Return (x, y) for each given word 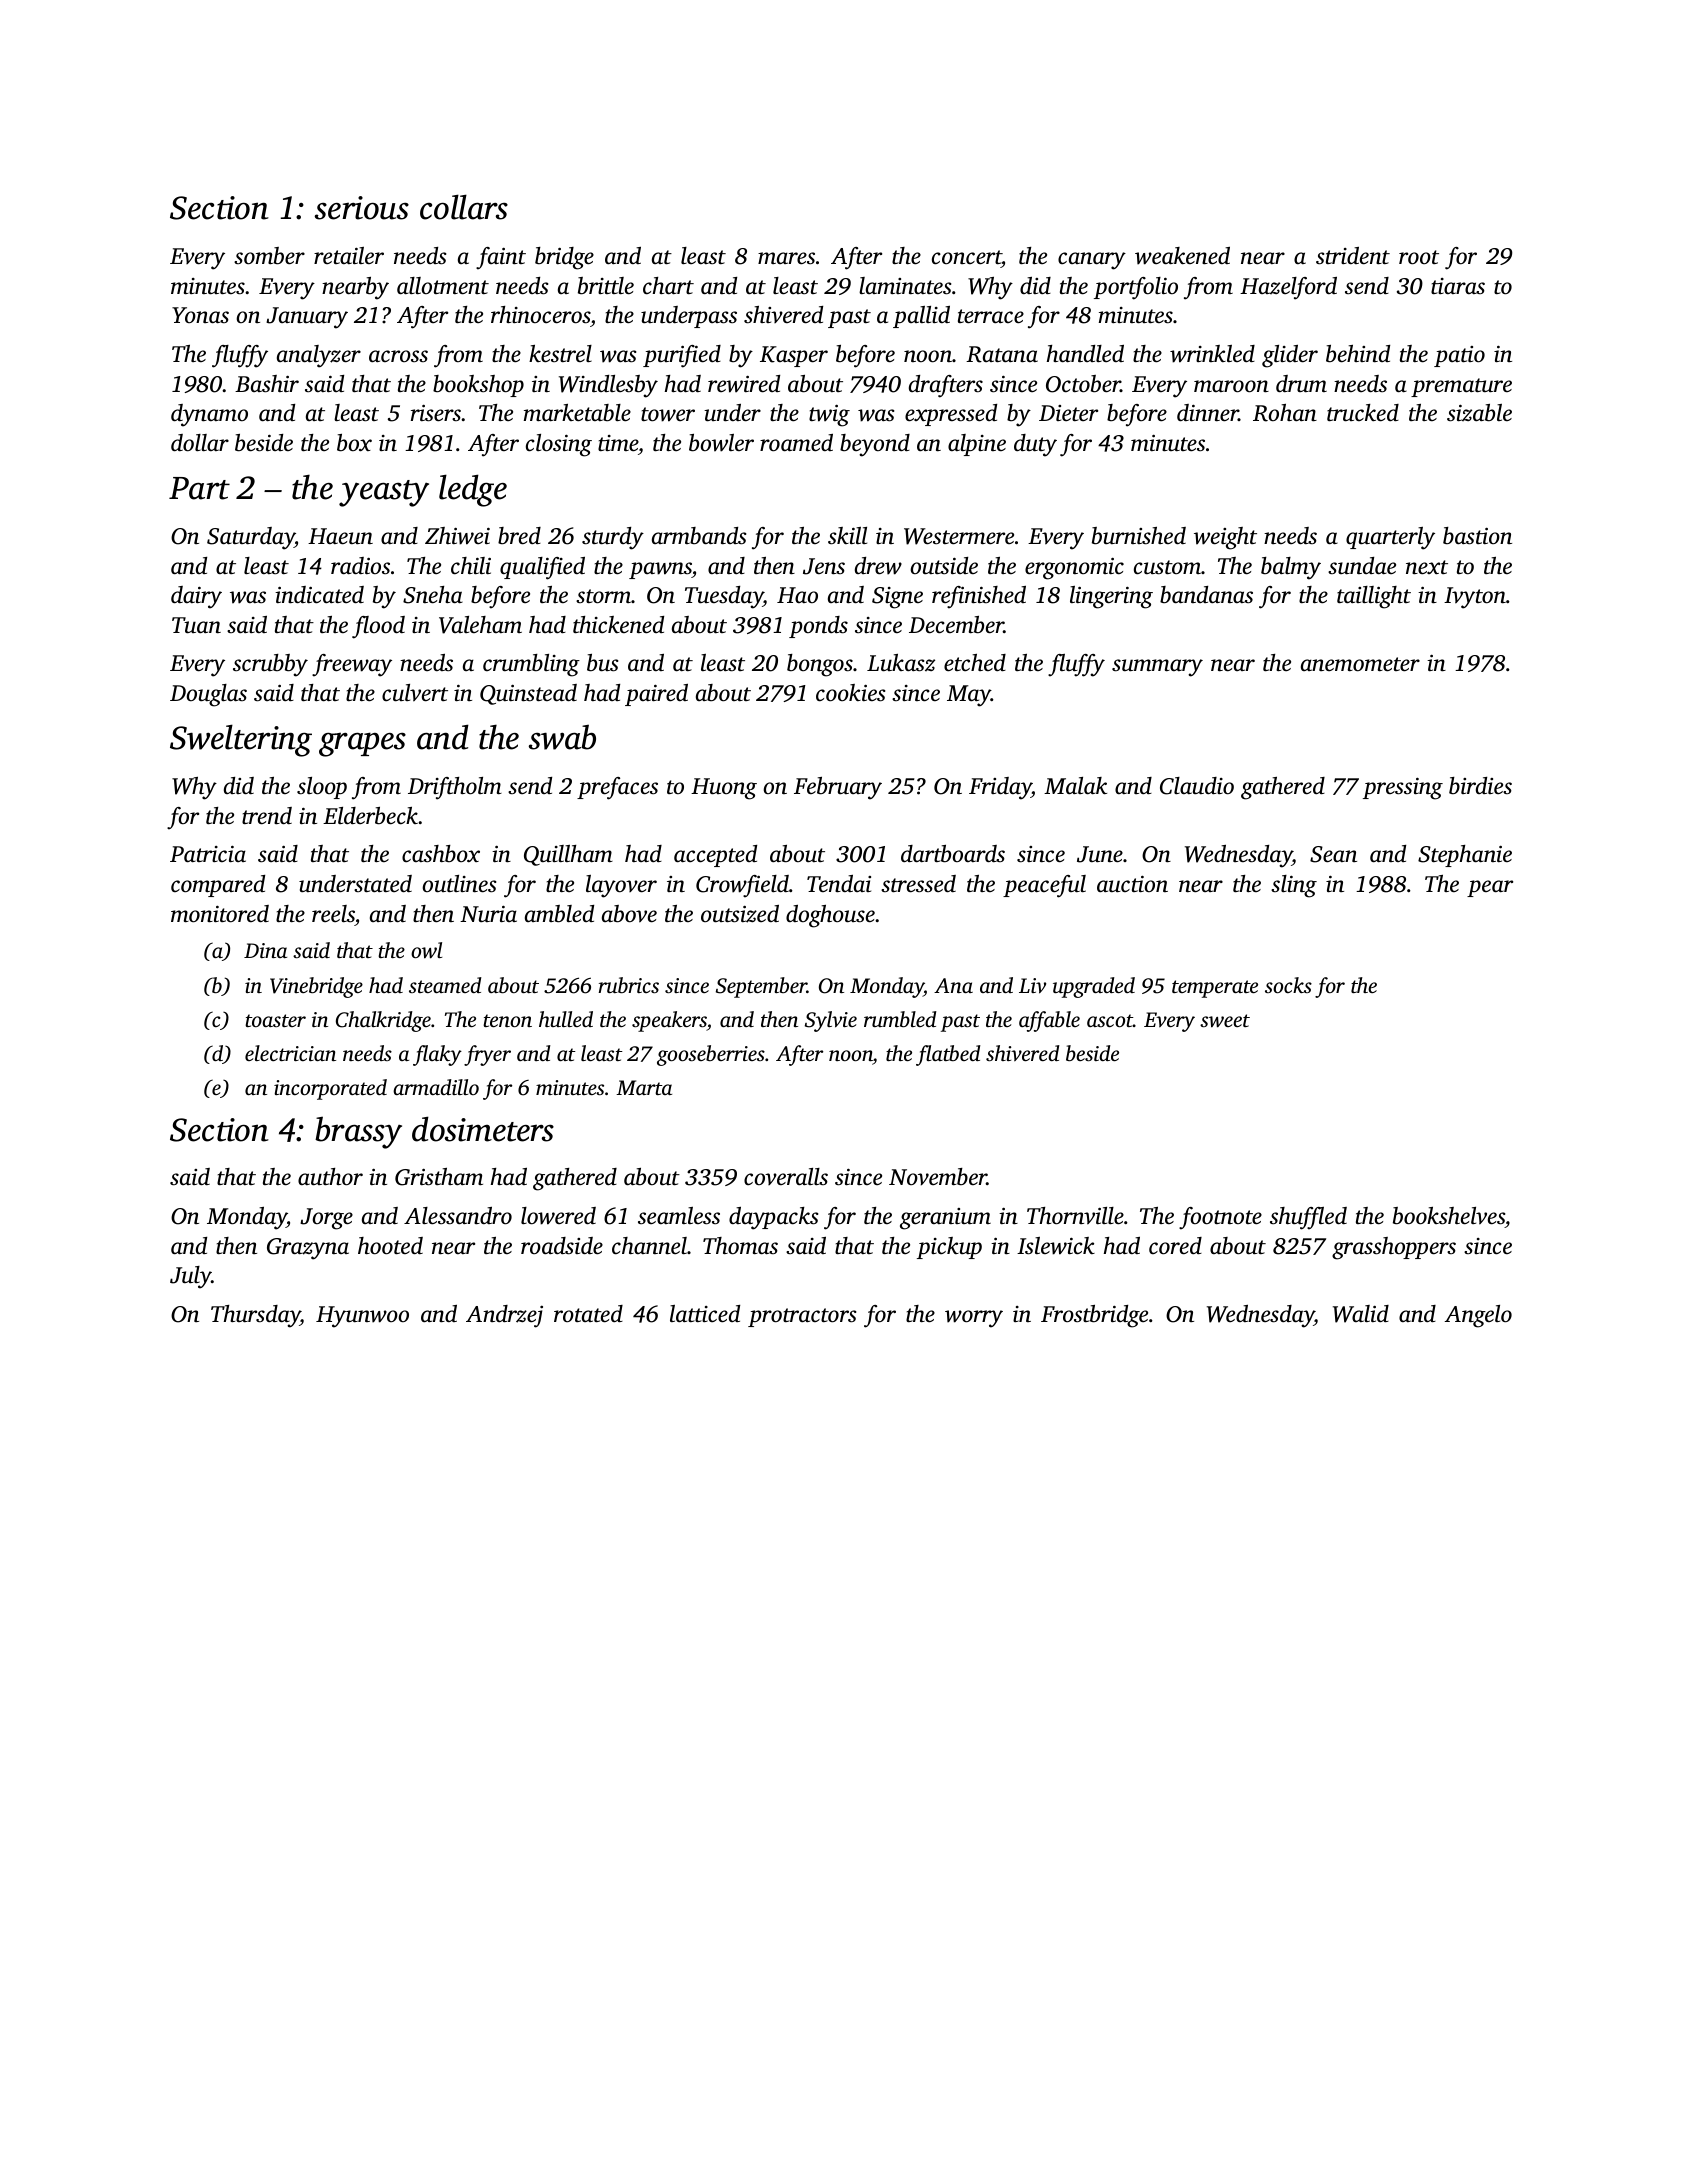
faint (501, 258)
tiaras (1458, 286)
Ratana (1002, 354)
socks (1288, 985)
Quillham (568, 855)
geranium (945, 1219)
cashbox (441, 854)
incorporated (330, 1089)
